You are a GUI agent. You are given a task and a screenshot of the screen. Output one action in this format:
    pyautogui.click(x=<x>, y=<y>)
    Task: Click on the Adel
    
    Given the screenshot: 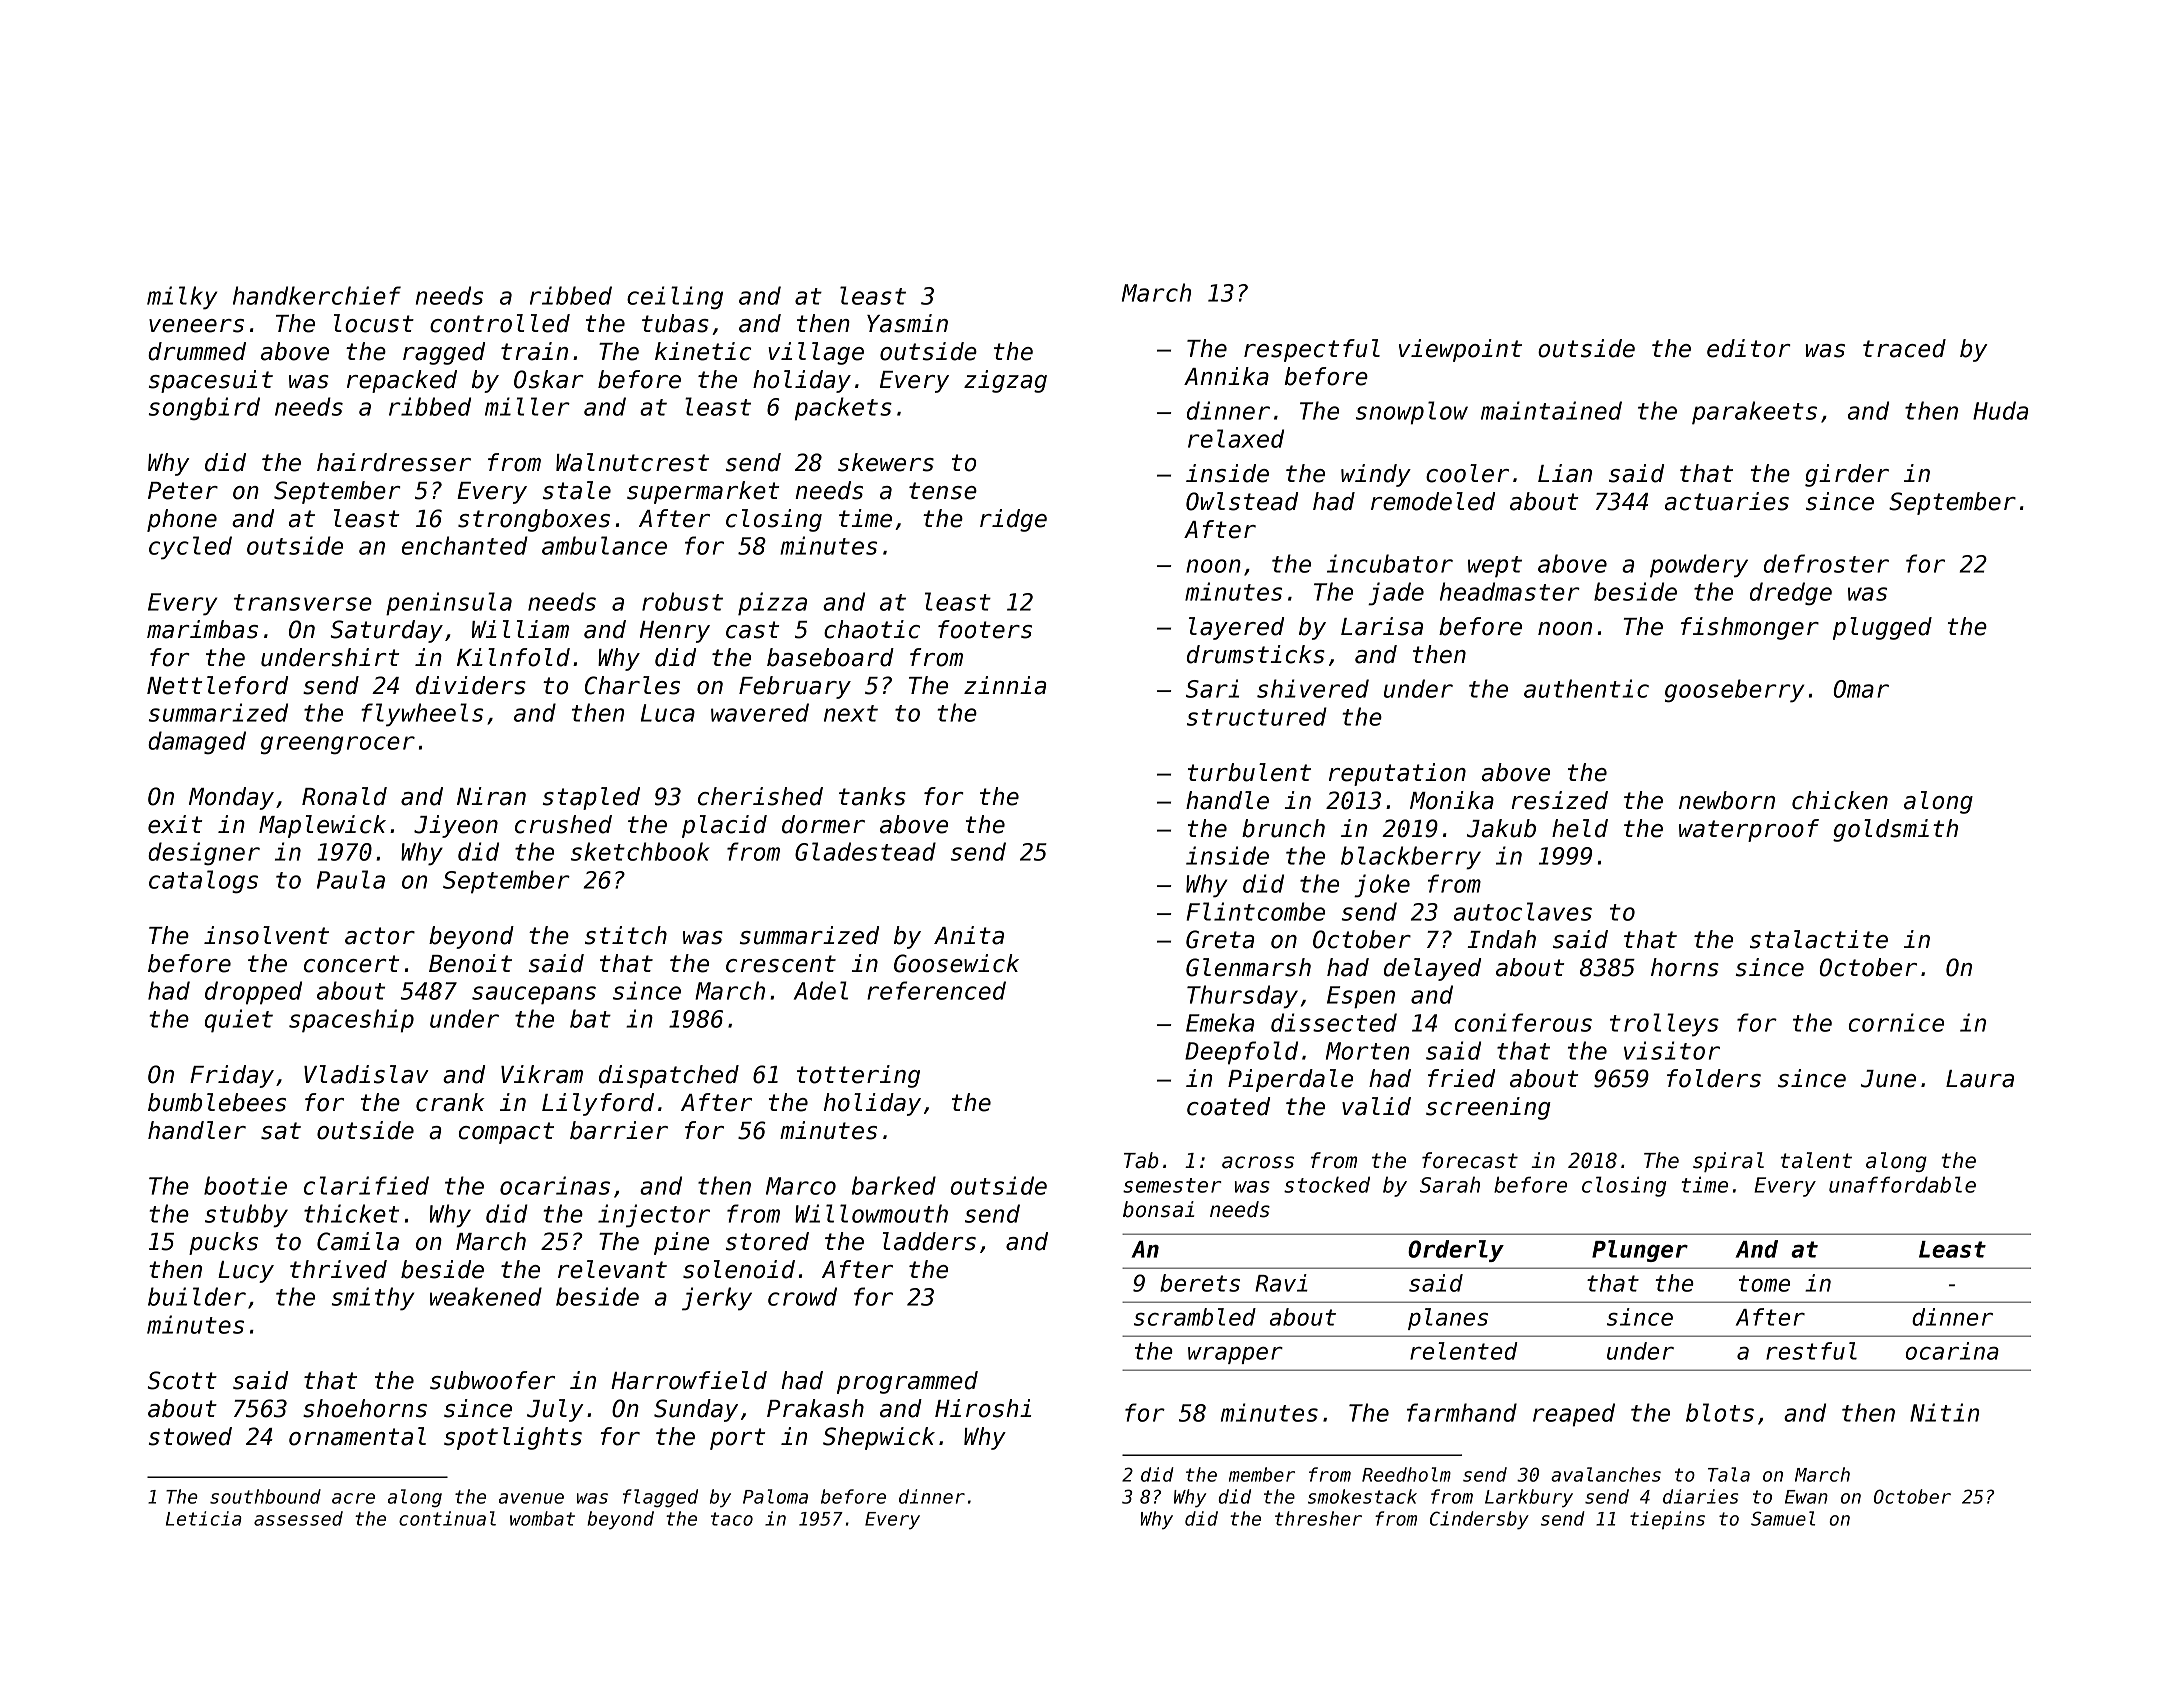 What is the action you would take?
    pyautogui.click(x=821, y=990)
